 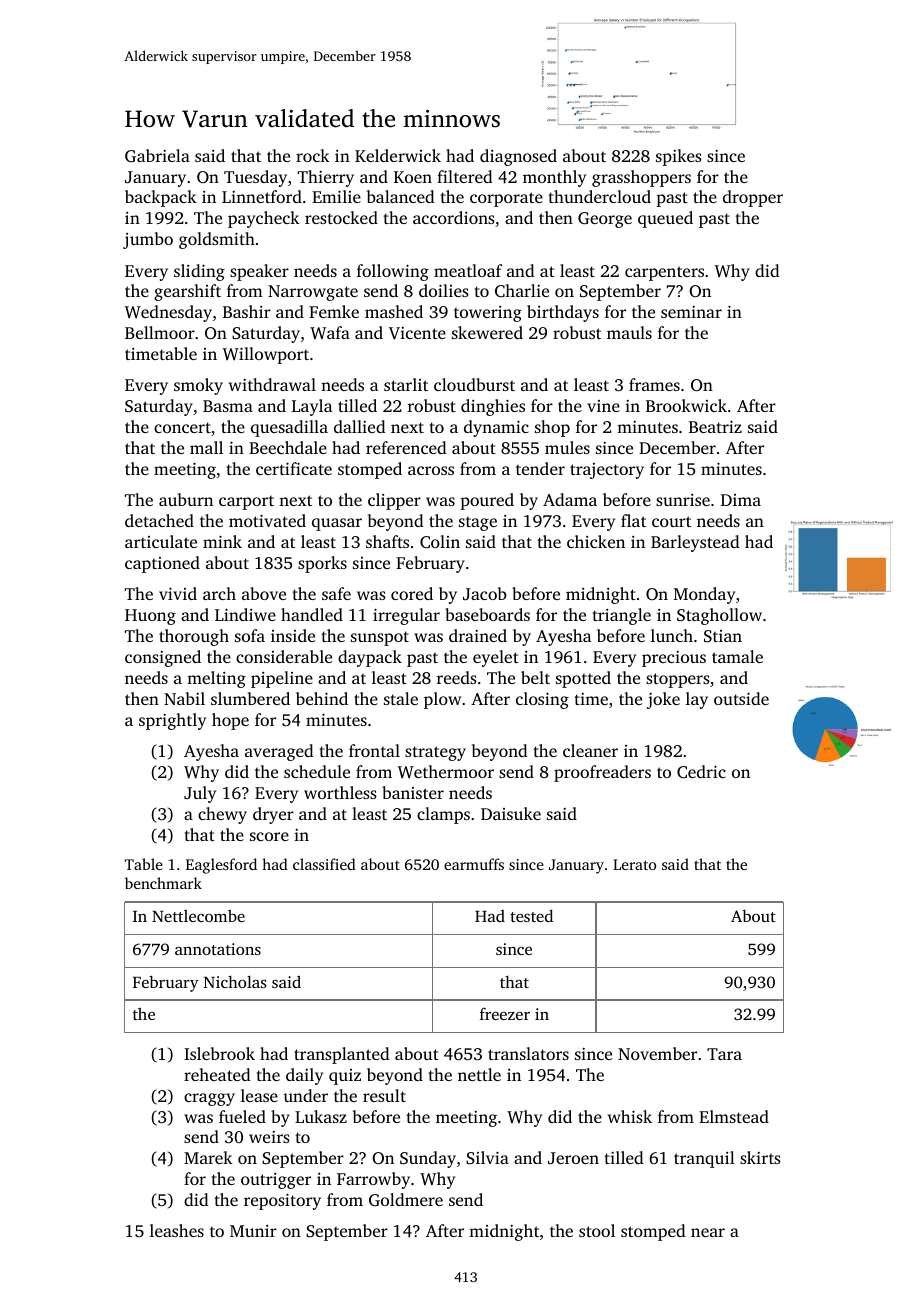 What do you see at coordinates (485, 593) in the document?
I see `Jacob` at bounding box center [485, 593].
